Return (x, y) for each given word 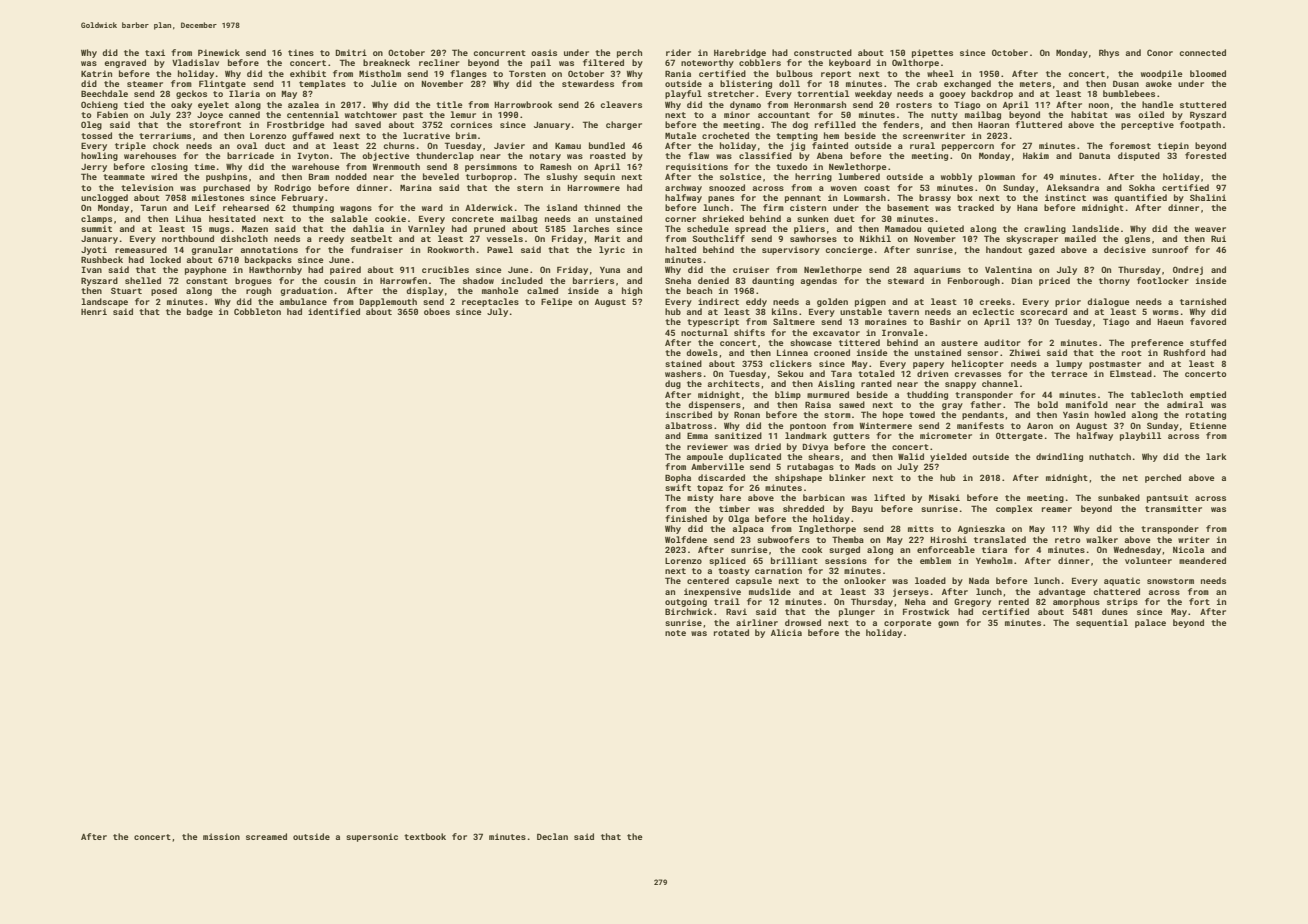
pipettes (932, 53)
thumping (313, 208)
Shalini (1208, 197)
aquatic (1122, 581)
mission (221, 836)
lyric (612, 250)
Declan (552, 836)
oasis (544, 52)
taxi (155, 52)
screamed (266, 836)
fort (1199, 601)
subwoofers (783, 539)
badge (200, 312)
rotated (731, 632)
